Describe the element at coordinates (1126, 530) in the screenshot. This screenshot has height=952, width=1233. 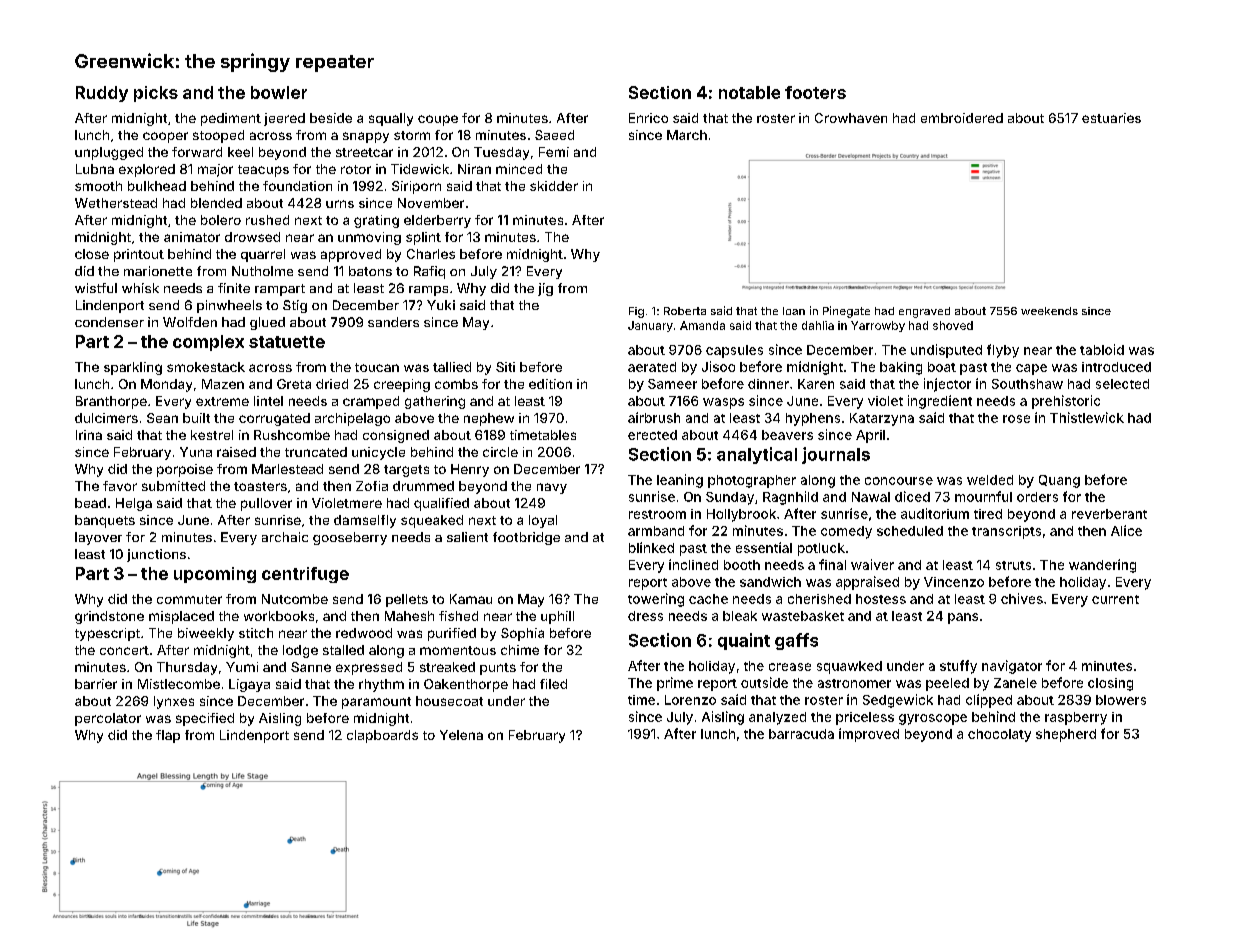
I see `Alice` at that location.
